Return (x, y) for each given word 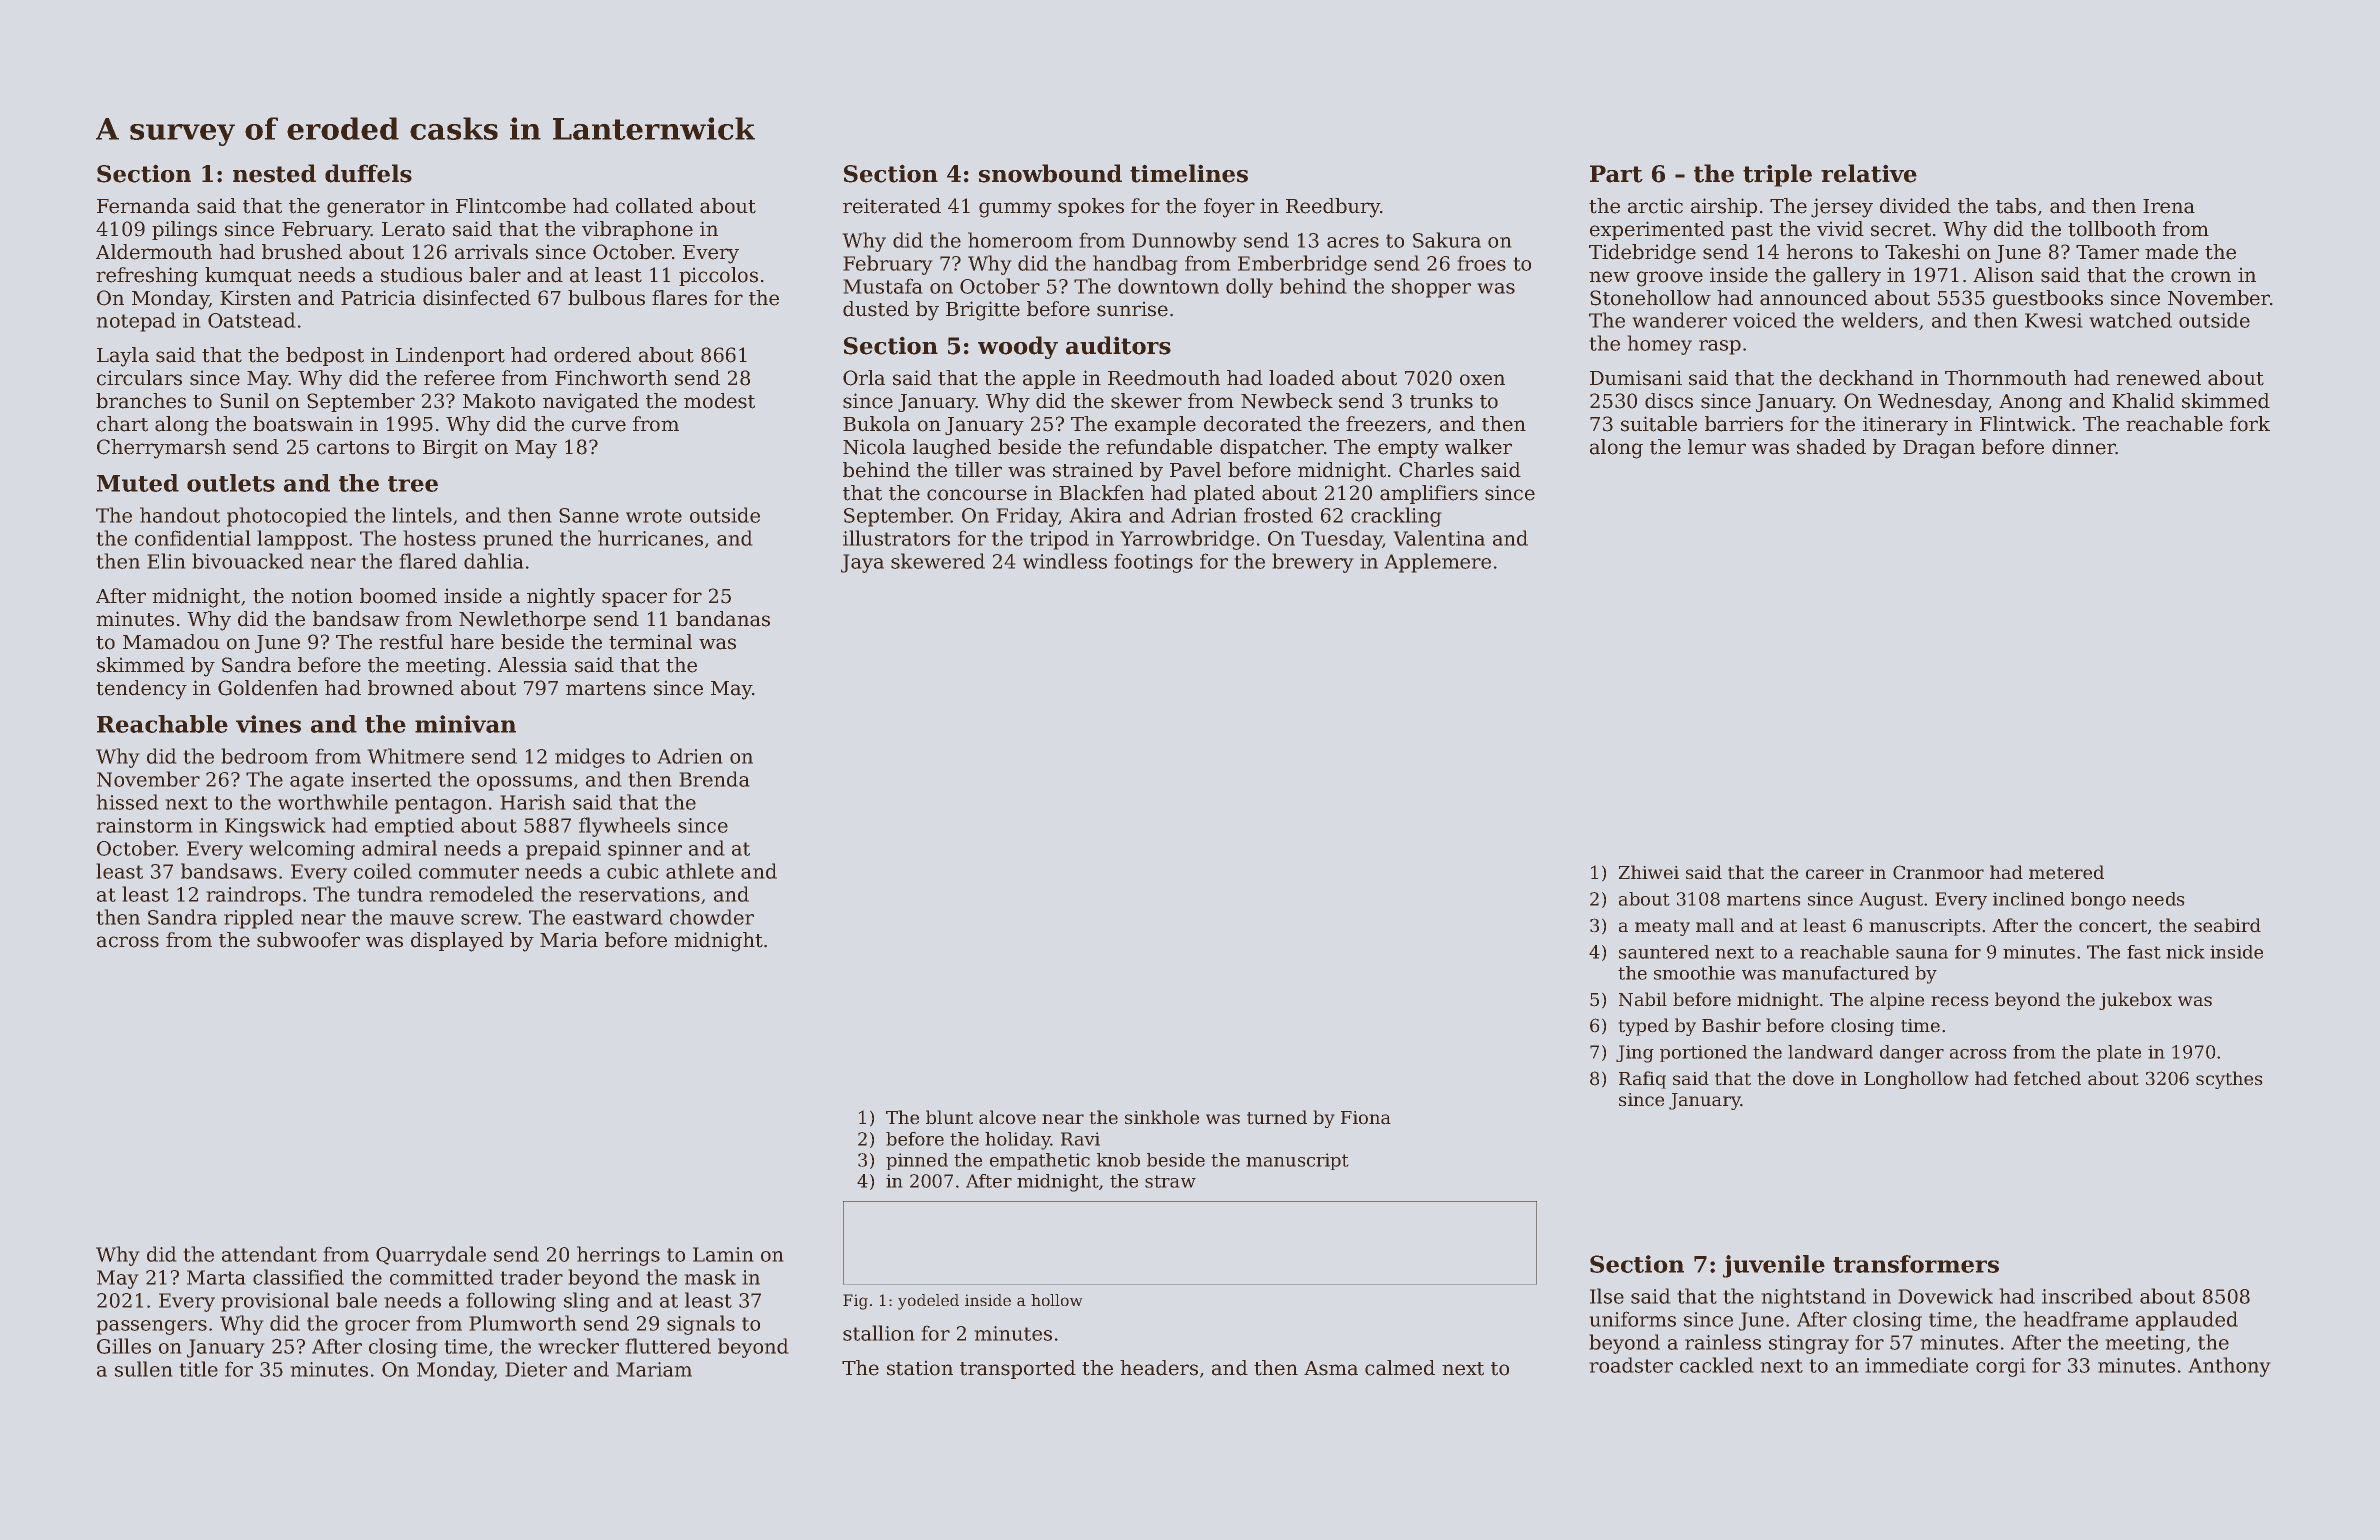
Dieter (536, 1369)
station (920, 1368)
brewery (1313, 563)
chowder (712, 917)
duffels (368, 173)
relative (1869, 173)
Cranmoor (1938, 872)
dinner (2084, 447)
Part (1616, 174)
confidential (193, 538)
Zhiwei (1649, 872)
